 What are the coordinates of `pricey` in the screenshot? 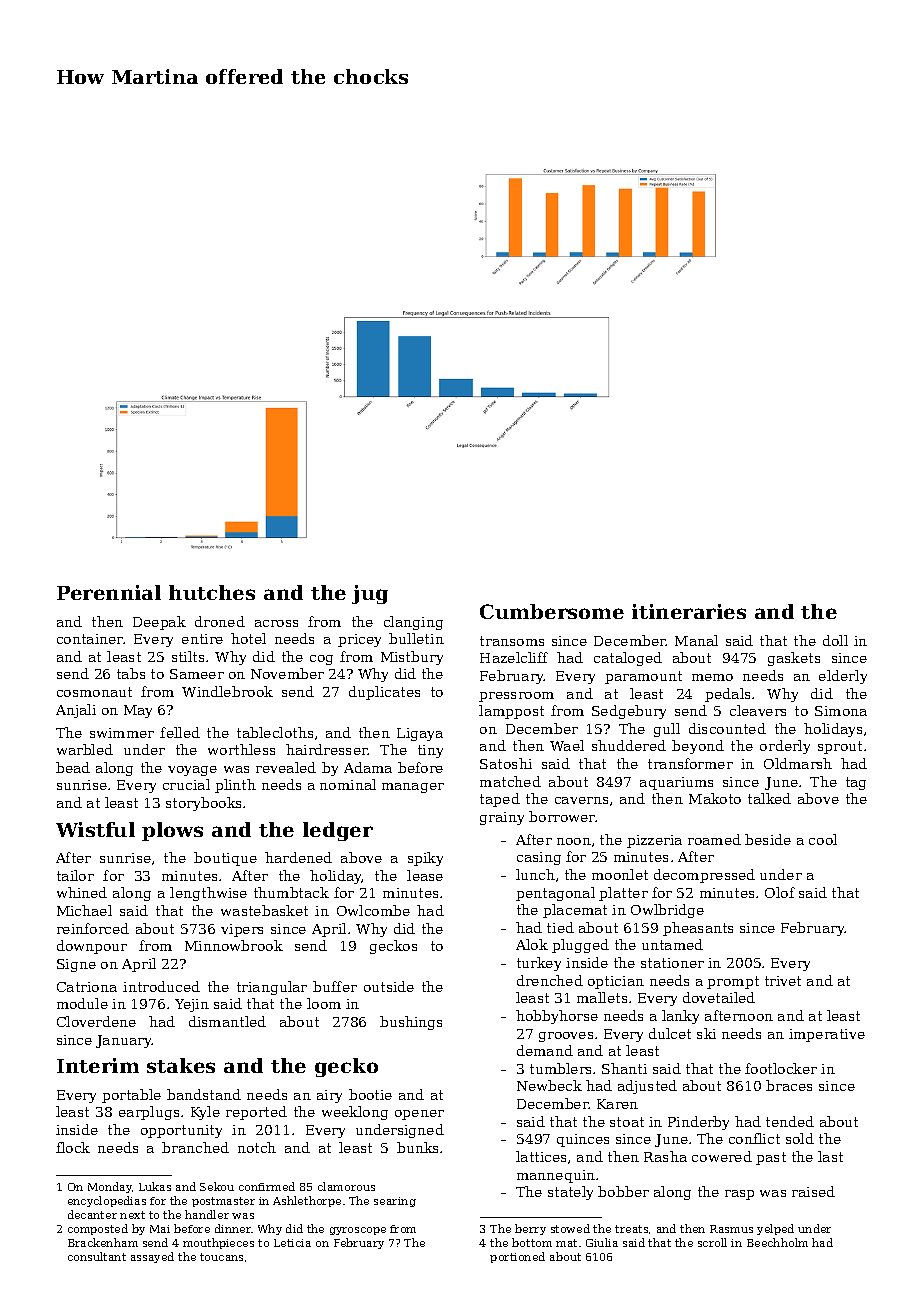 It's located at (359, 640).
